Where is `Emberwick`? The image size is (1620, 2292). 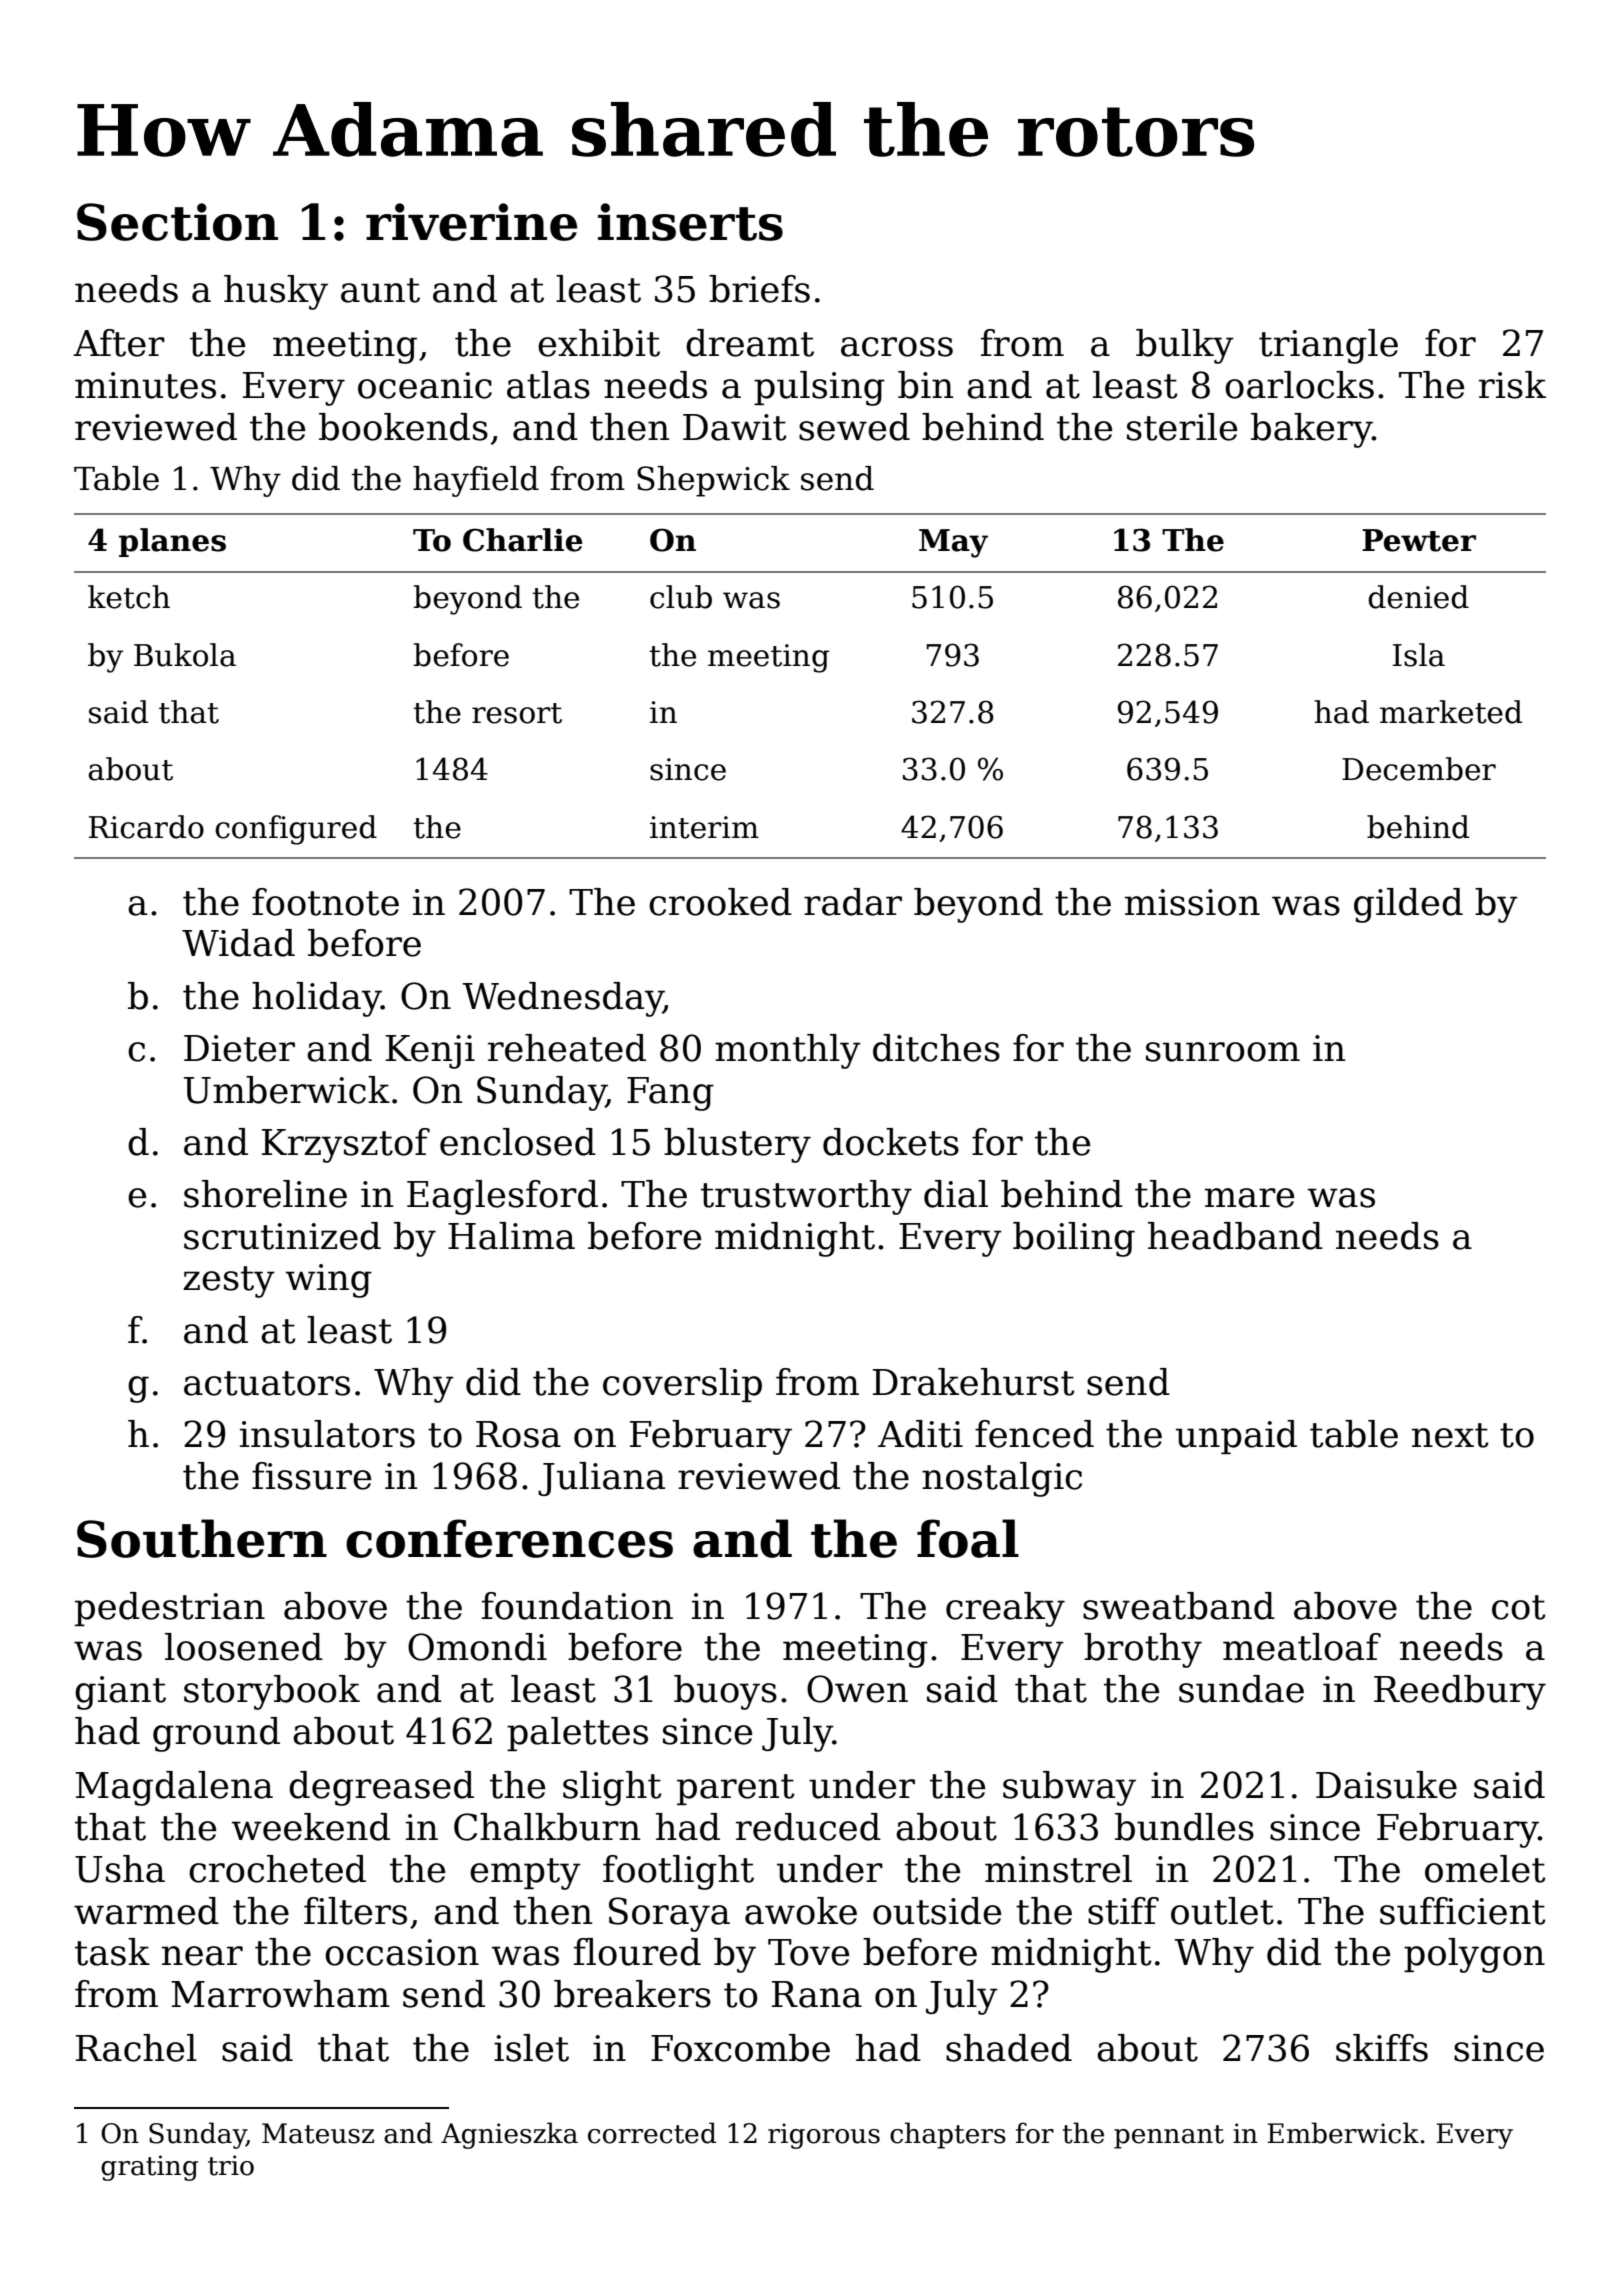
Emberwick is located at coordinates (1343, 2133).
